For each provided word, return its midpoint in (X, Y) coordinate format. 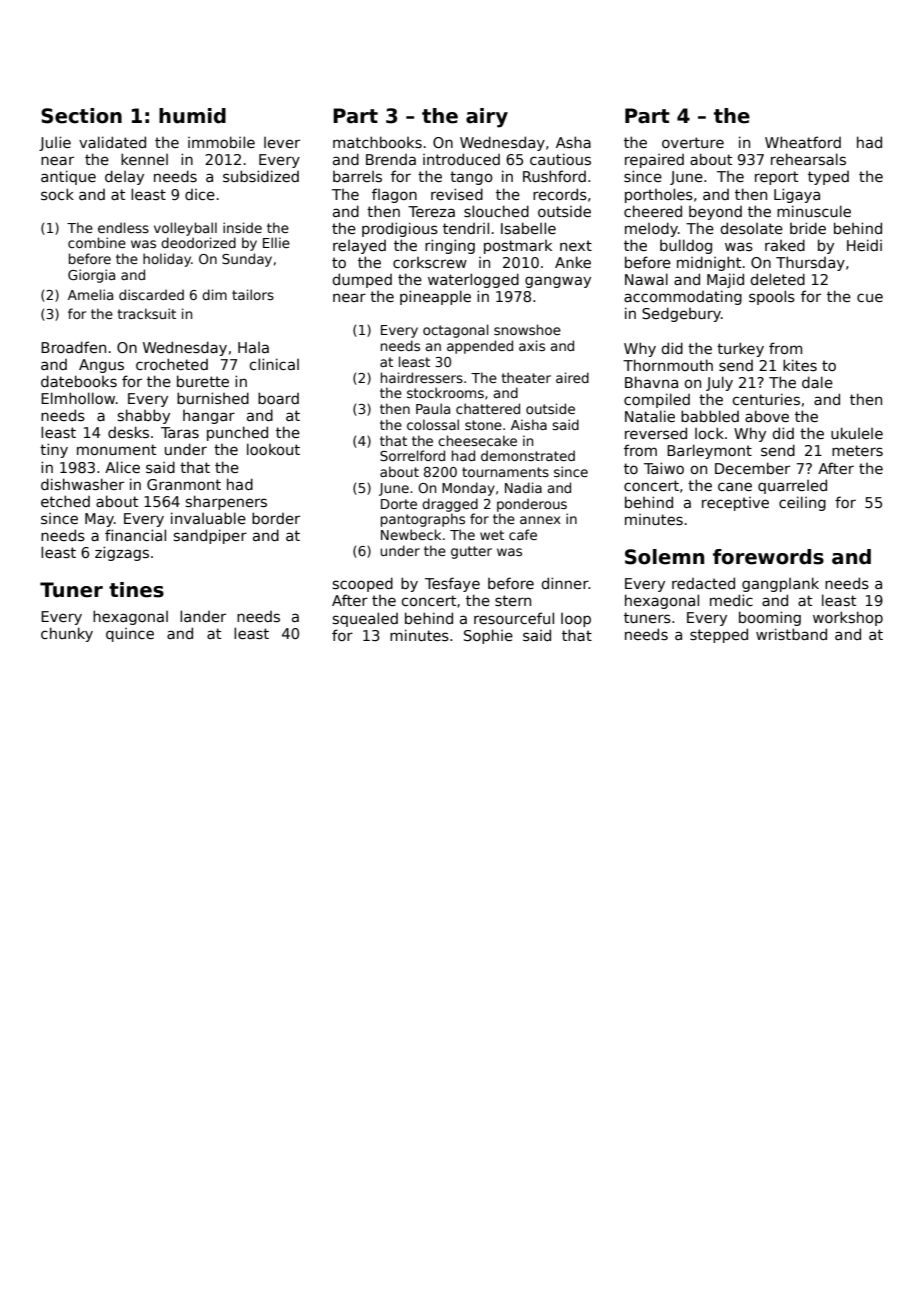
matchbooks (377, 142)
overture (693, 142)
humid (192, 116)
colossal (433, 424)
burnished (213, 398)
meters (857, 450)
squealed (365, 619)
